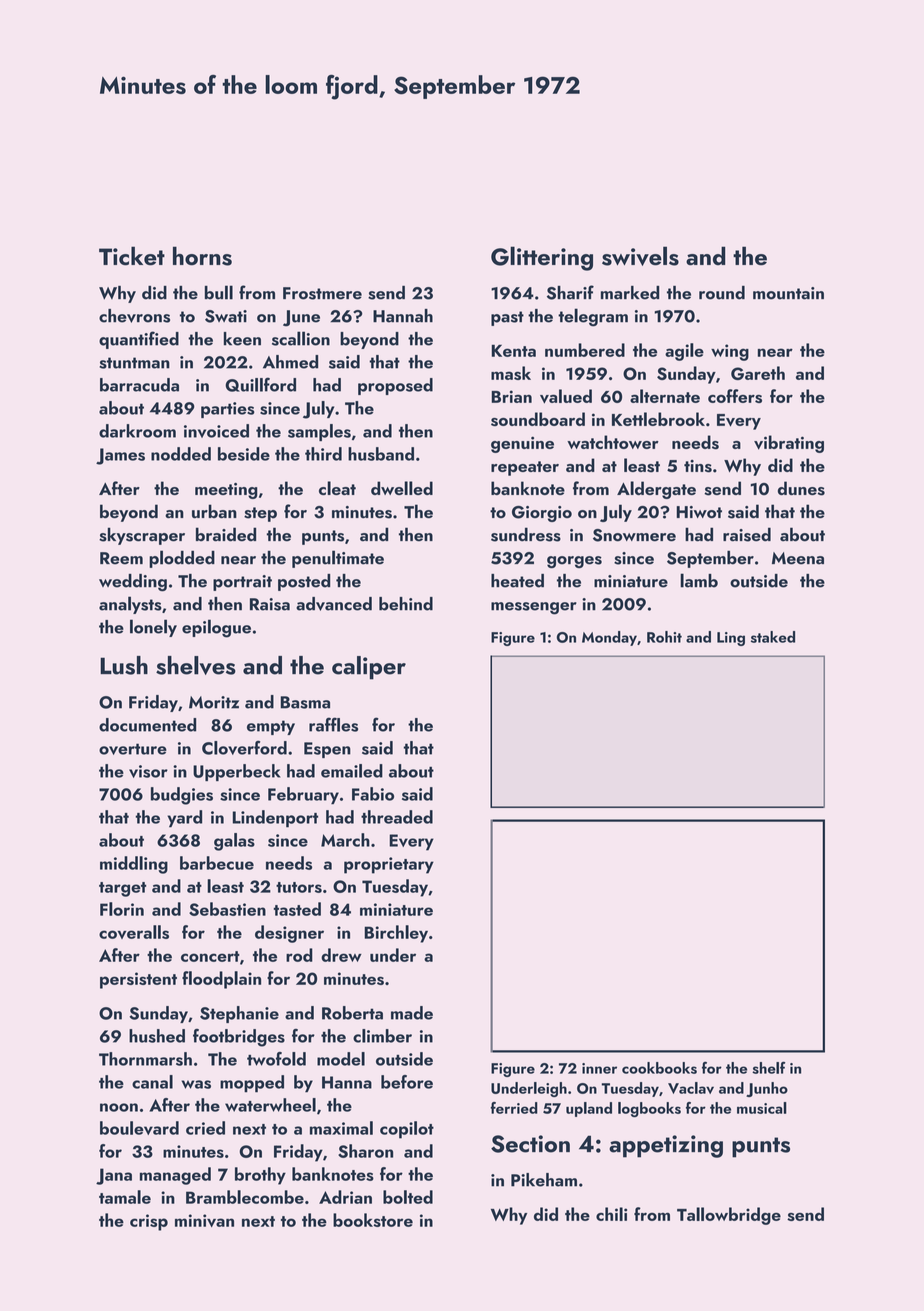 The width and height of the screenshot is (924, 1311). I want to click on chevrons, so click(134, 316).
